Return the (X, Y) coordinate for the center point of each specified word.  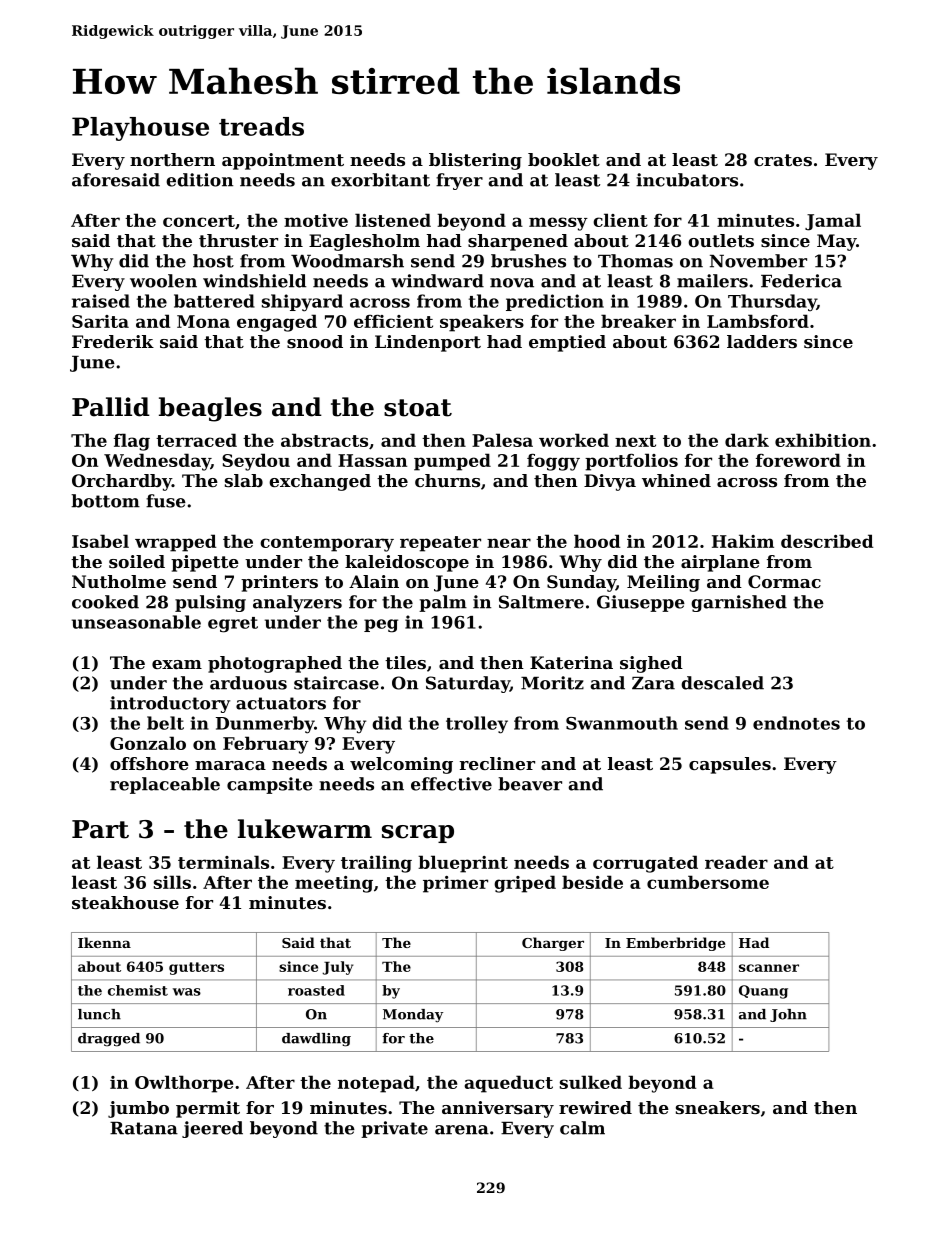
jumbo (138, 1109)
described (827, 541)
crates (783, 160)
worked (574, 440)
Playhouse (140, 129)
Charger (553, 944)
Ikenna (104, 942)
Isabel (100, 541)
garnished (739, 603)
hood (597, 541)
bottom (105, 501)
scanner (769, 968)
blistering (475, 161)
